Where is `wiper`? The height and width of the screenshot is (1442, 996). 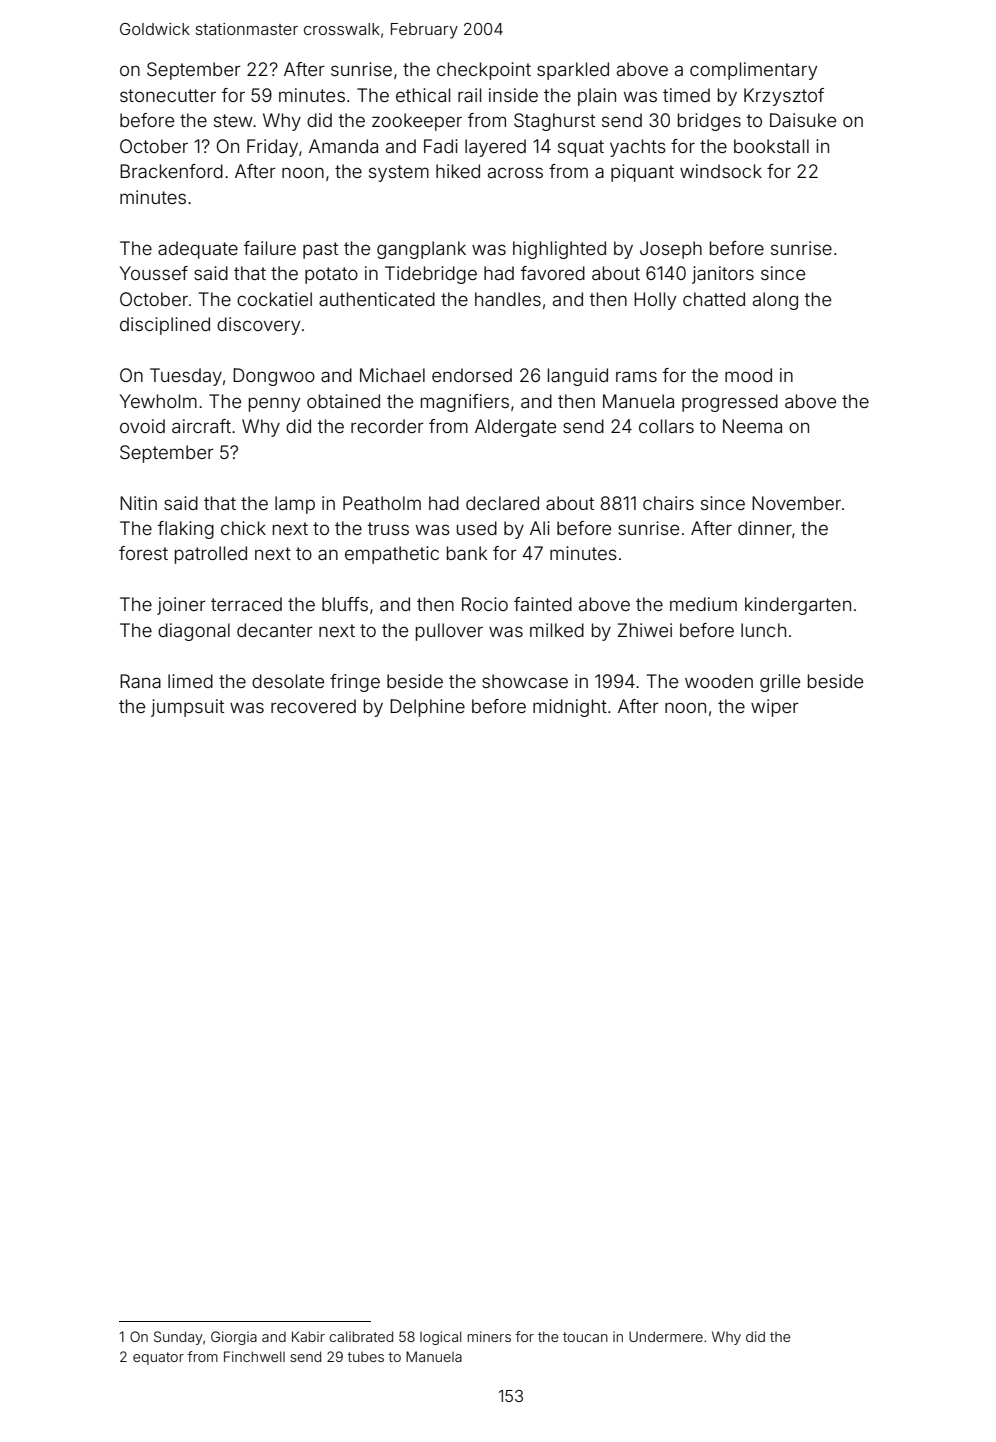
wiper is located at coordinates (775, 708).
